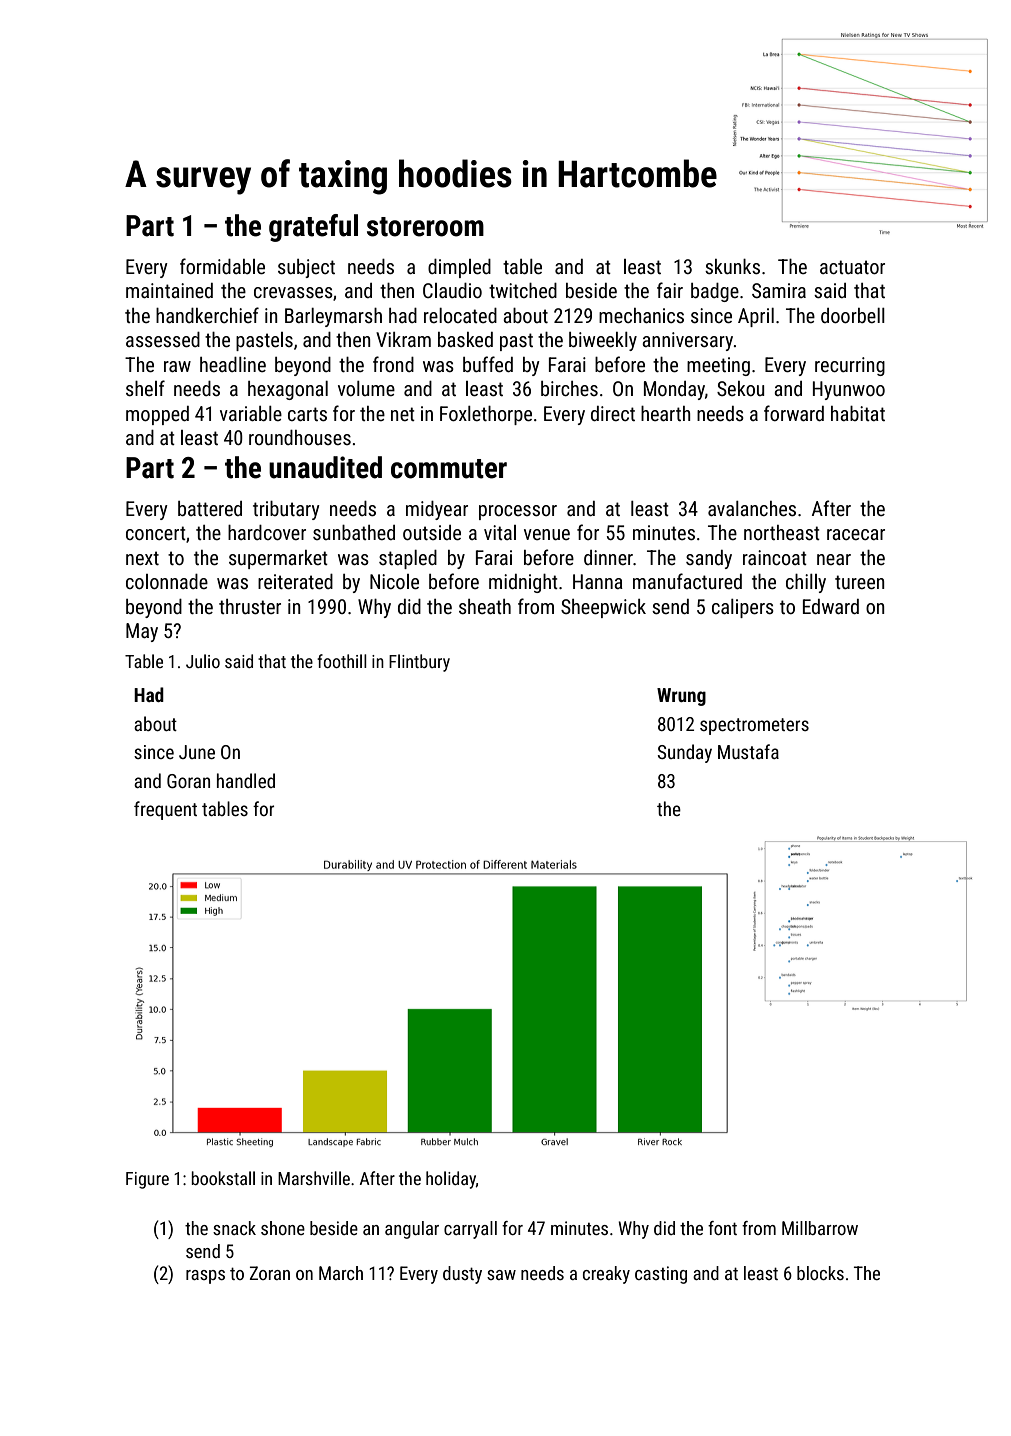 The height and width of the document is (1436, 1011). What do you see at coordinates (205, 1277) in the document?
I see `rasps` at bounding box center [205, 1277].
